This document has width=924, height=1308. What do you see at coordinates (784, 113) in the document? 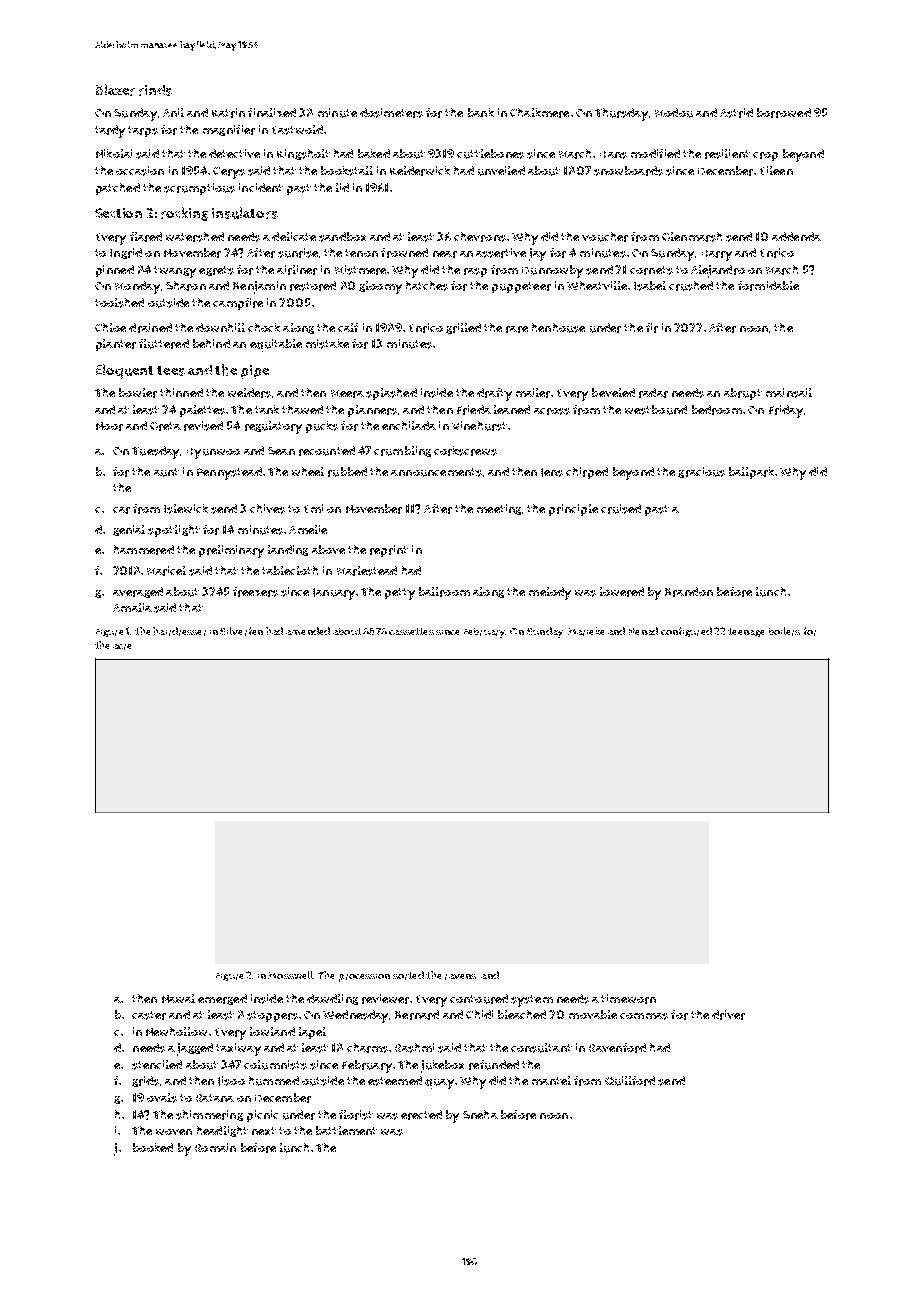
I see `borrowed` at bounding box center [784, 113].
